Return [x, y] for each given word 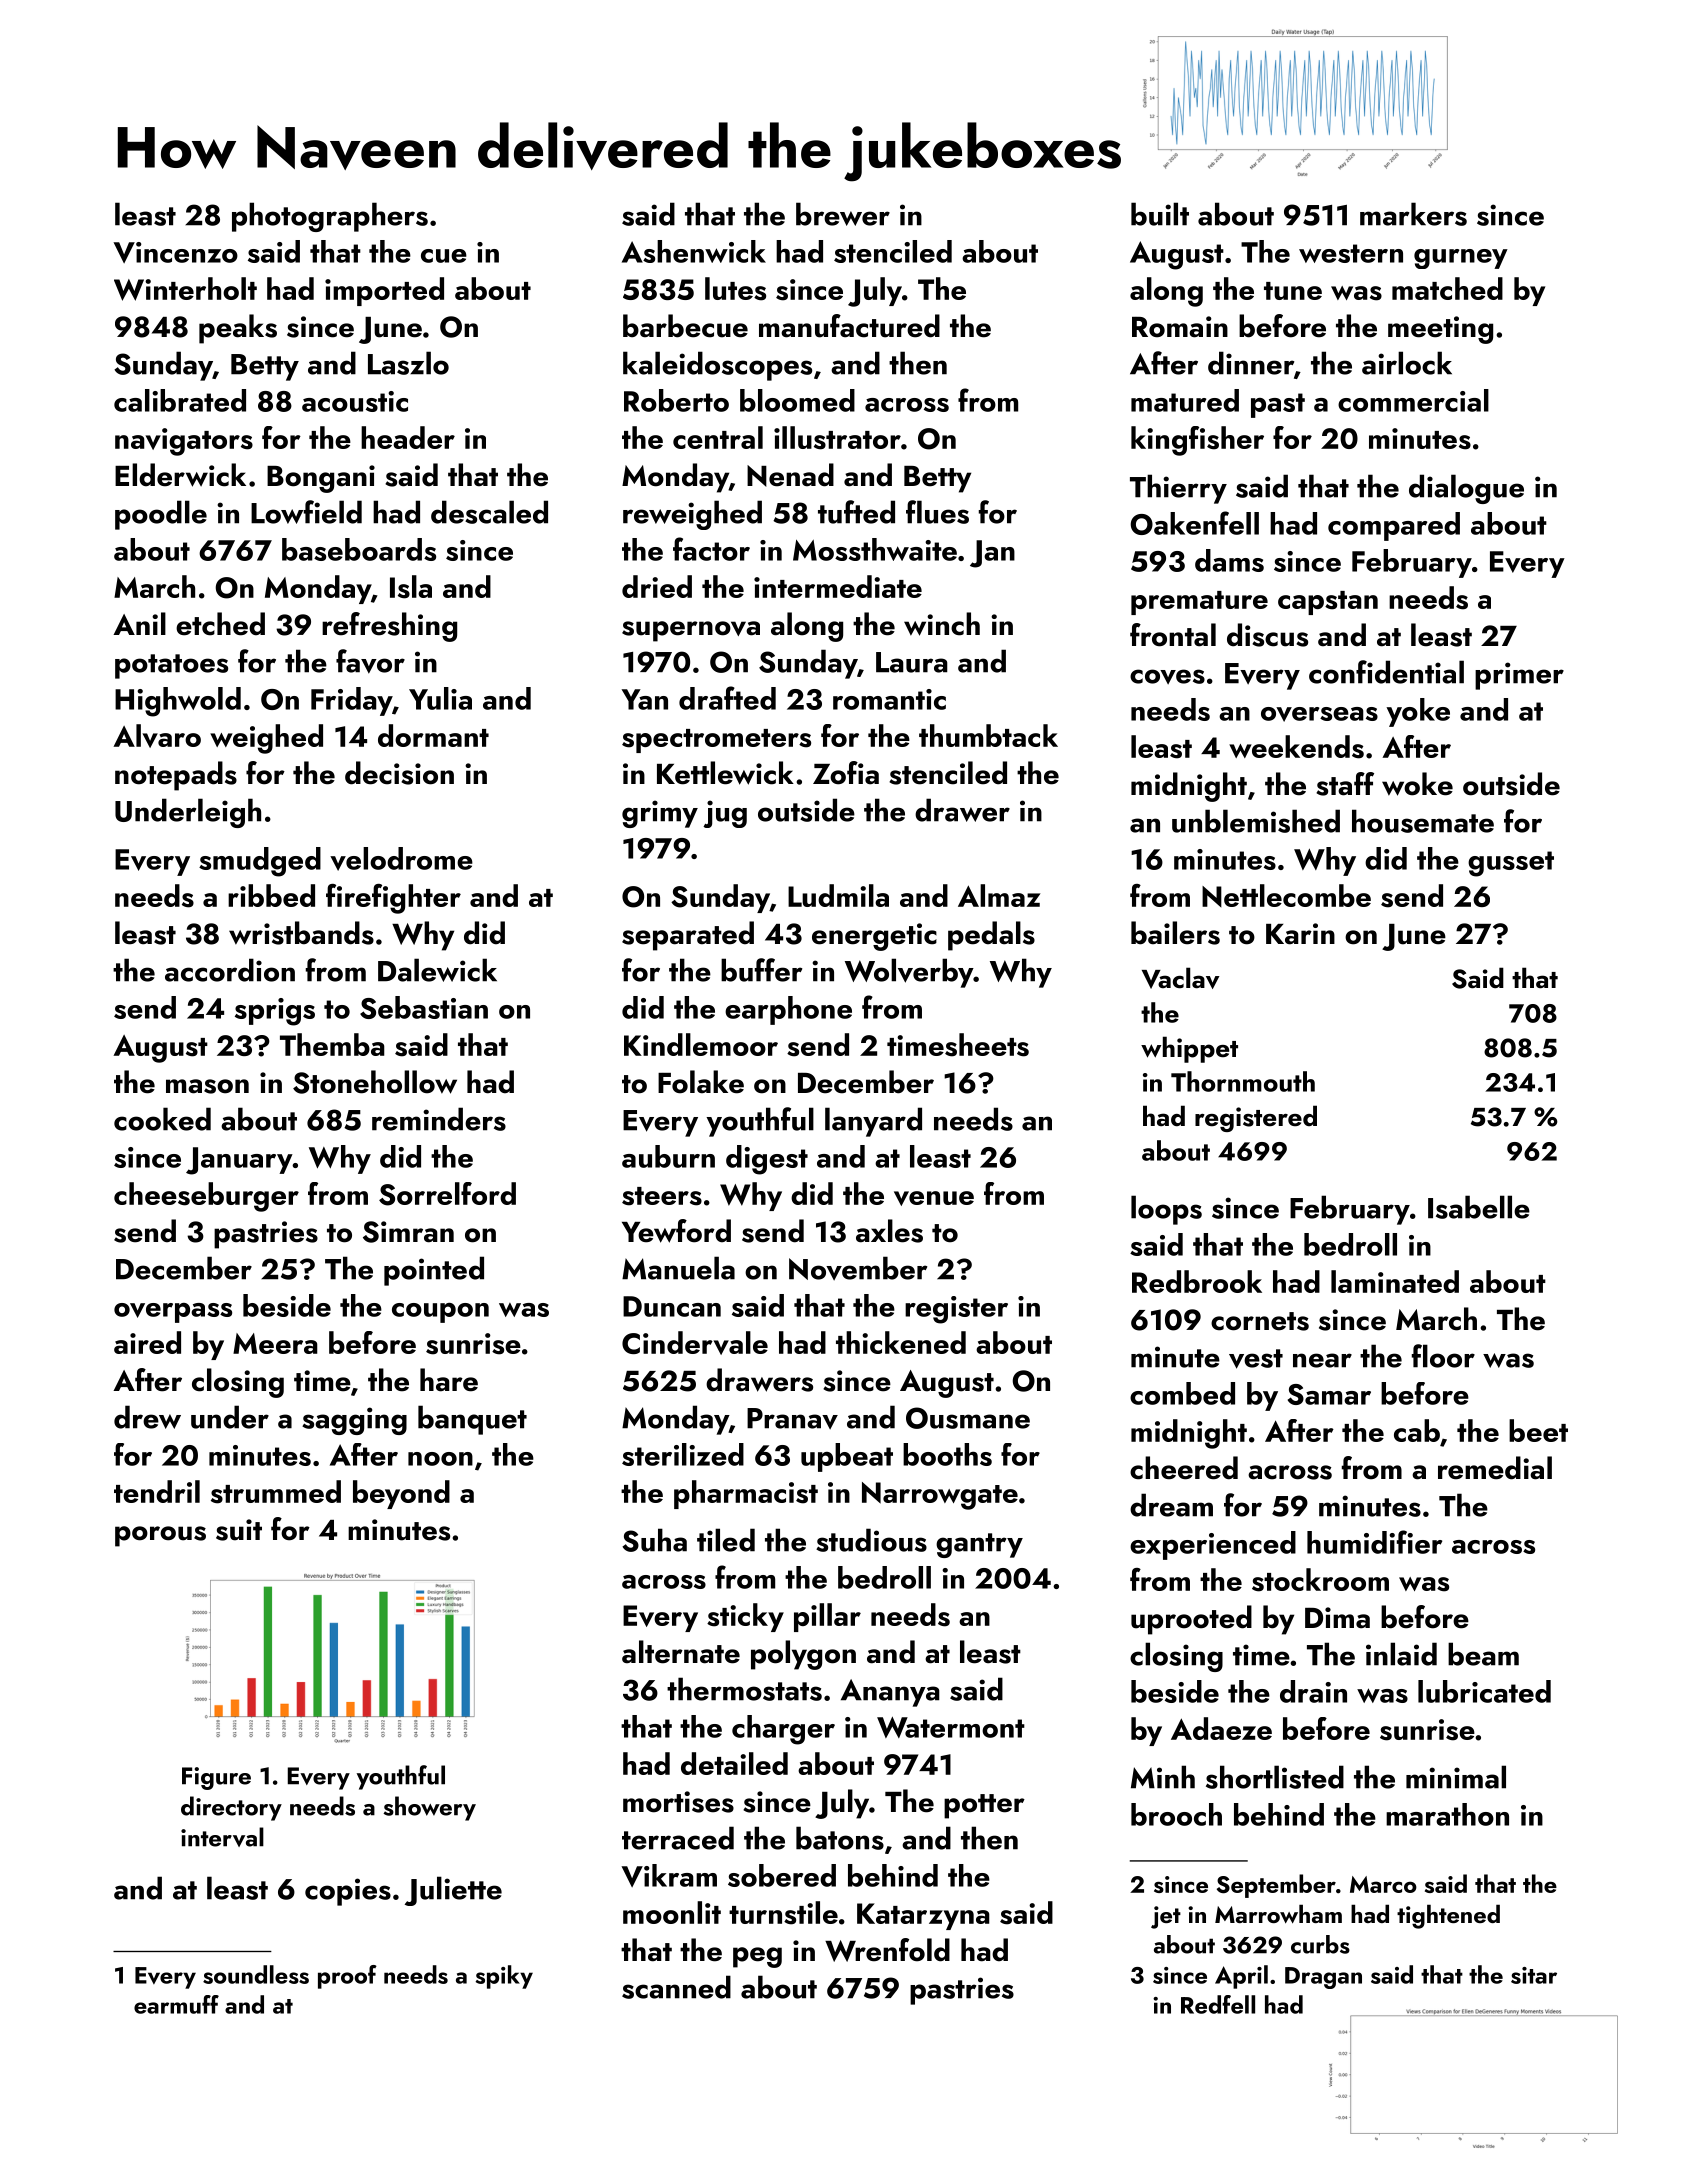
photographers [330, 217]
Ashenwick [694, 251]
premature [1199, 603]
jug [725, 814]
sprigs [275, 1012]
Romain [1180, 327]
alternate [681, 1652]
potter [984, 1806]
